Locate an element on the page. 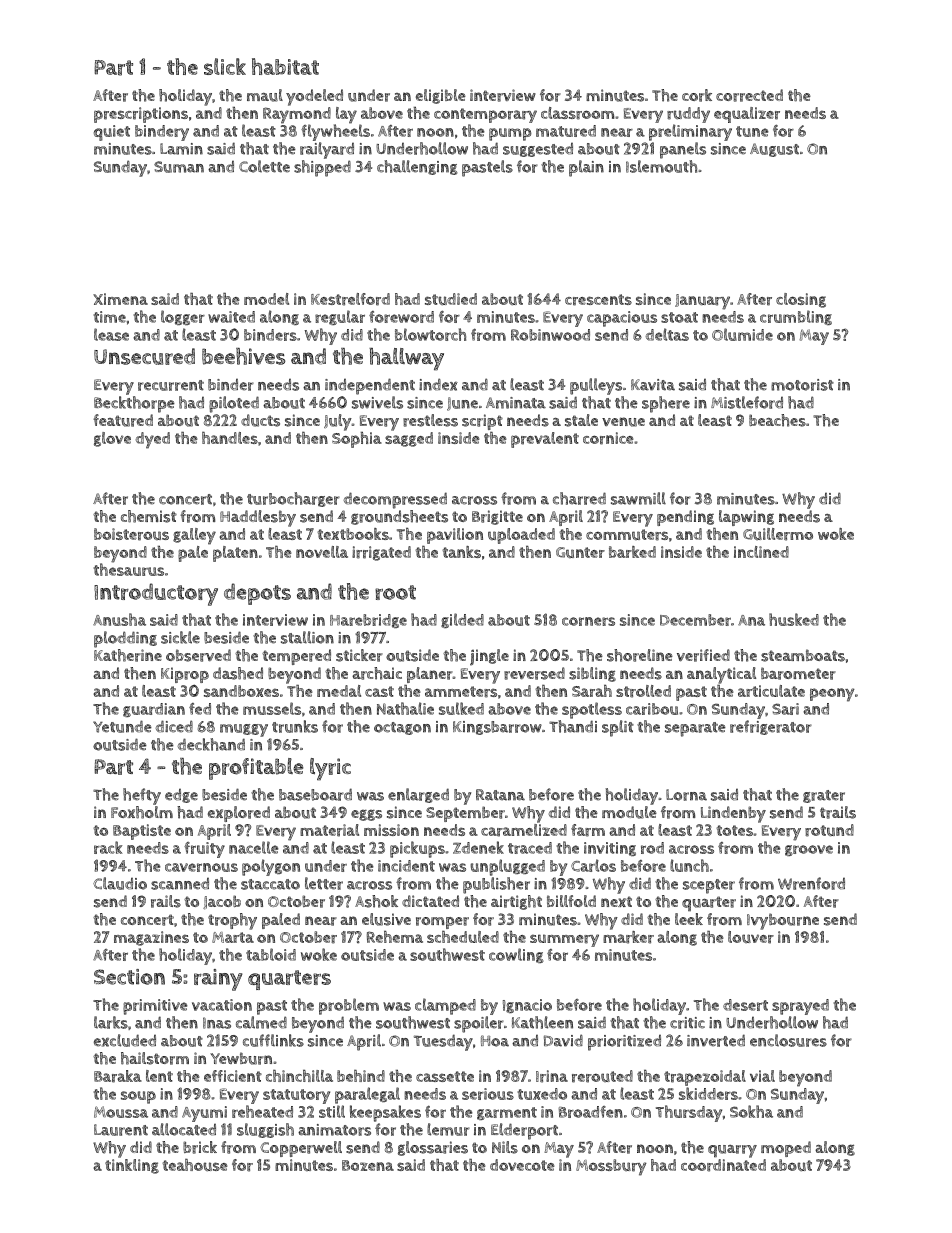 This image has width=952, height=1233. Guillermo is located at coordinates (778, 534).
